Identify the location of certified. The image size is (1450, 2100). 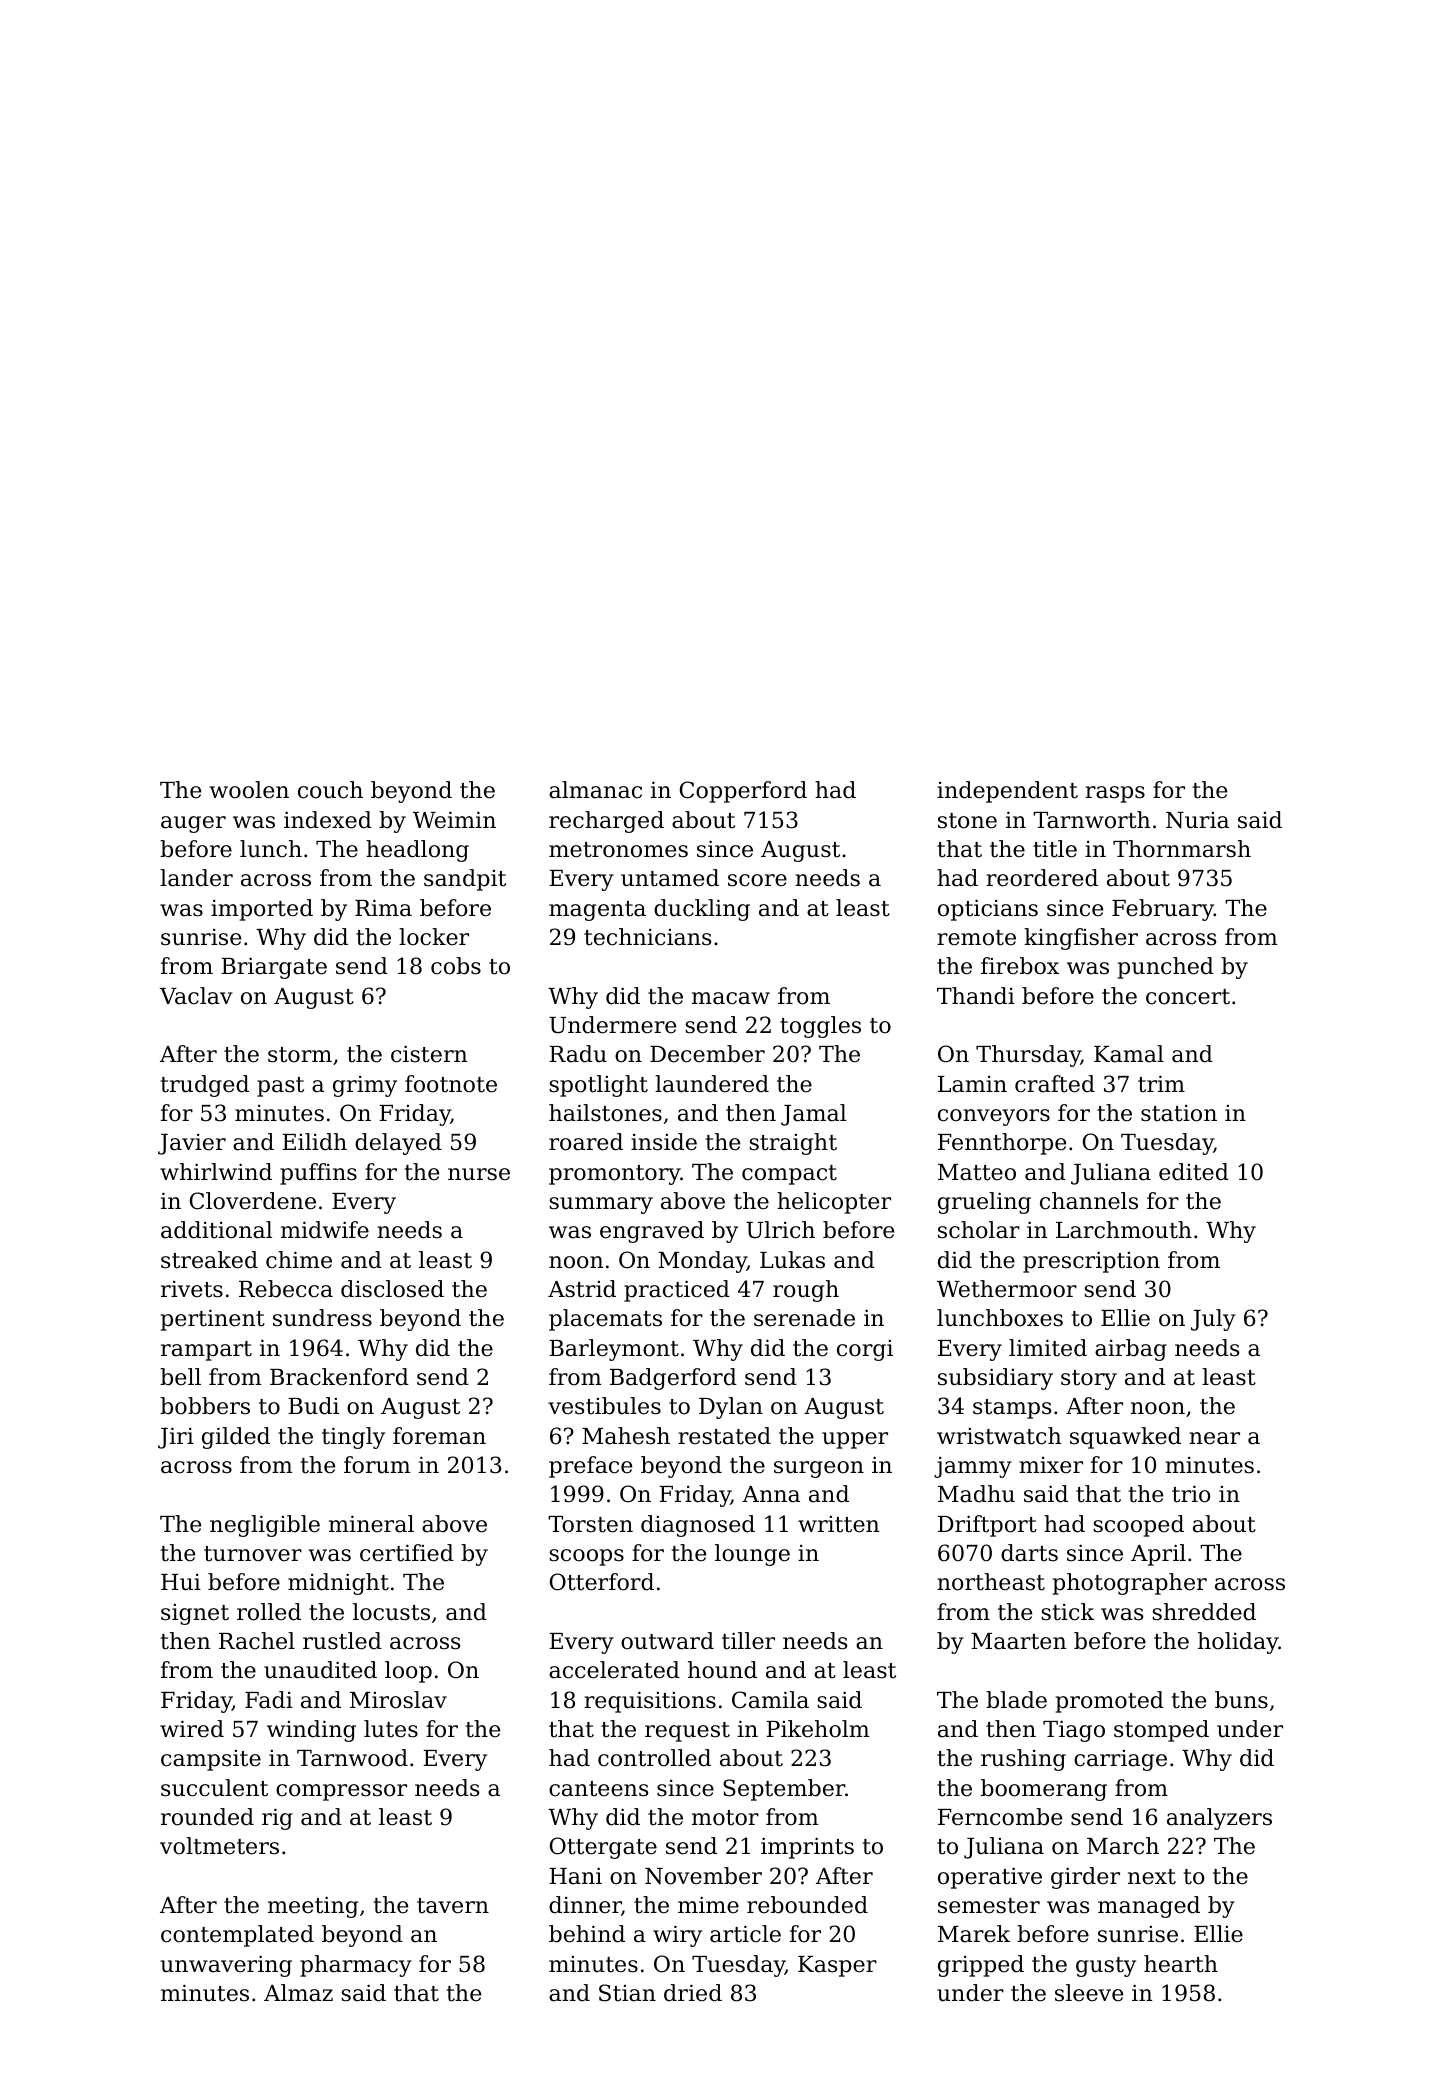
(407, 1553).
